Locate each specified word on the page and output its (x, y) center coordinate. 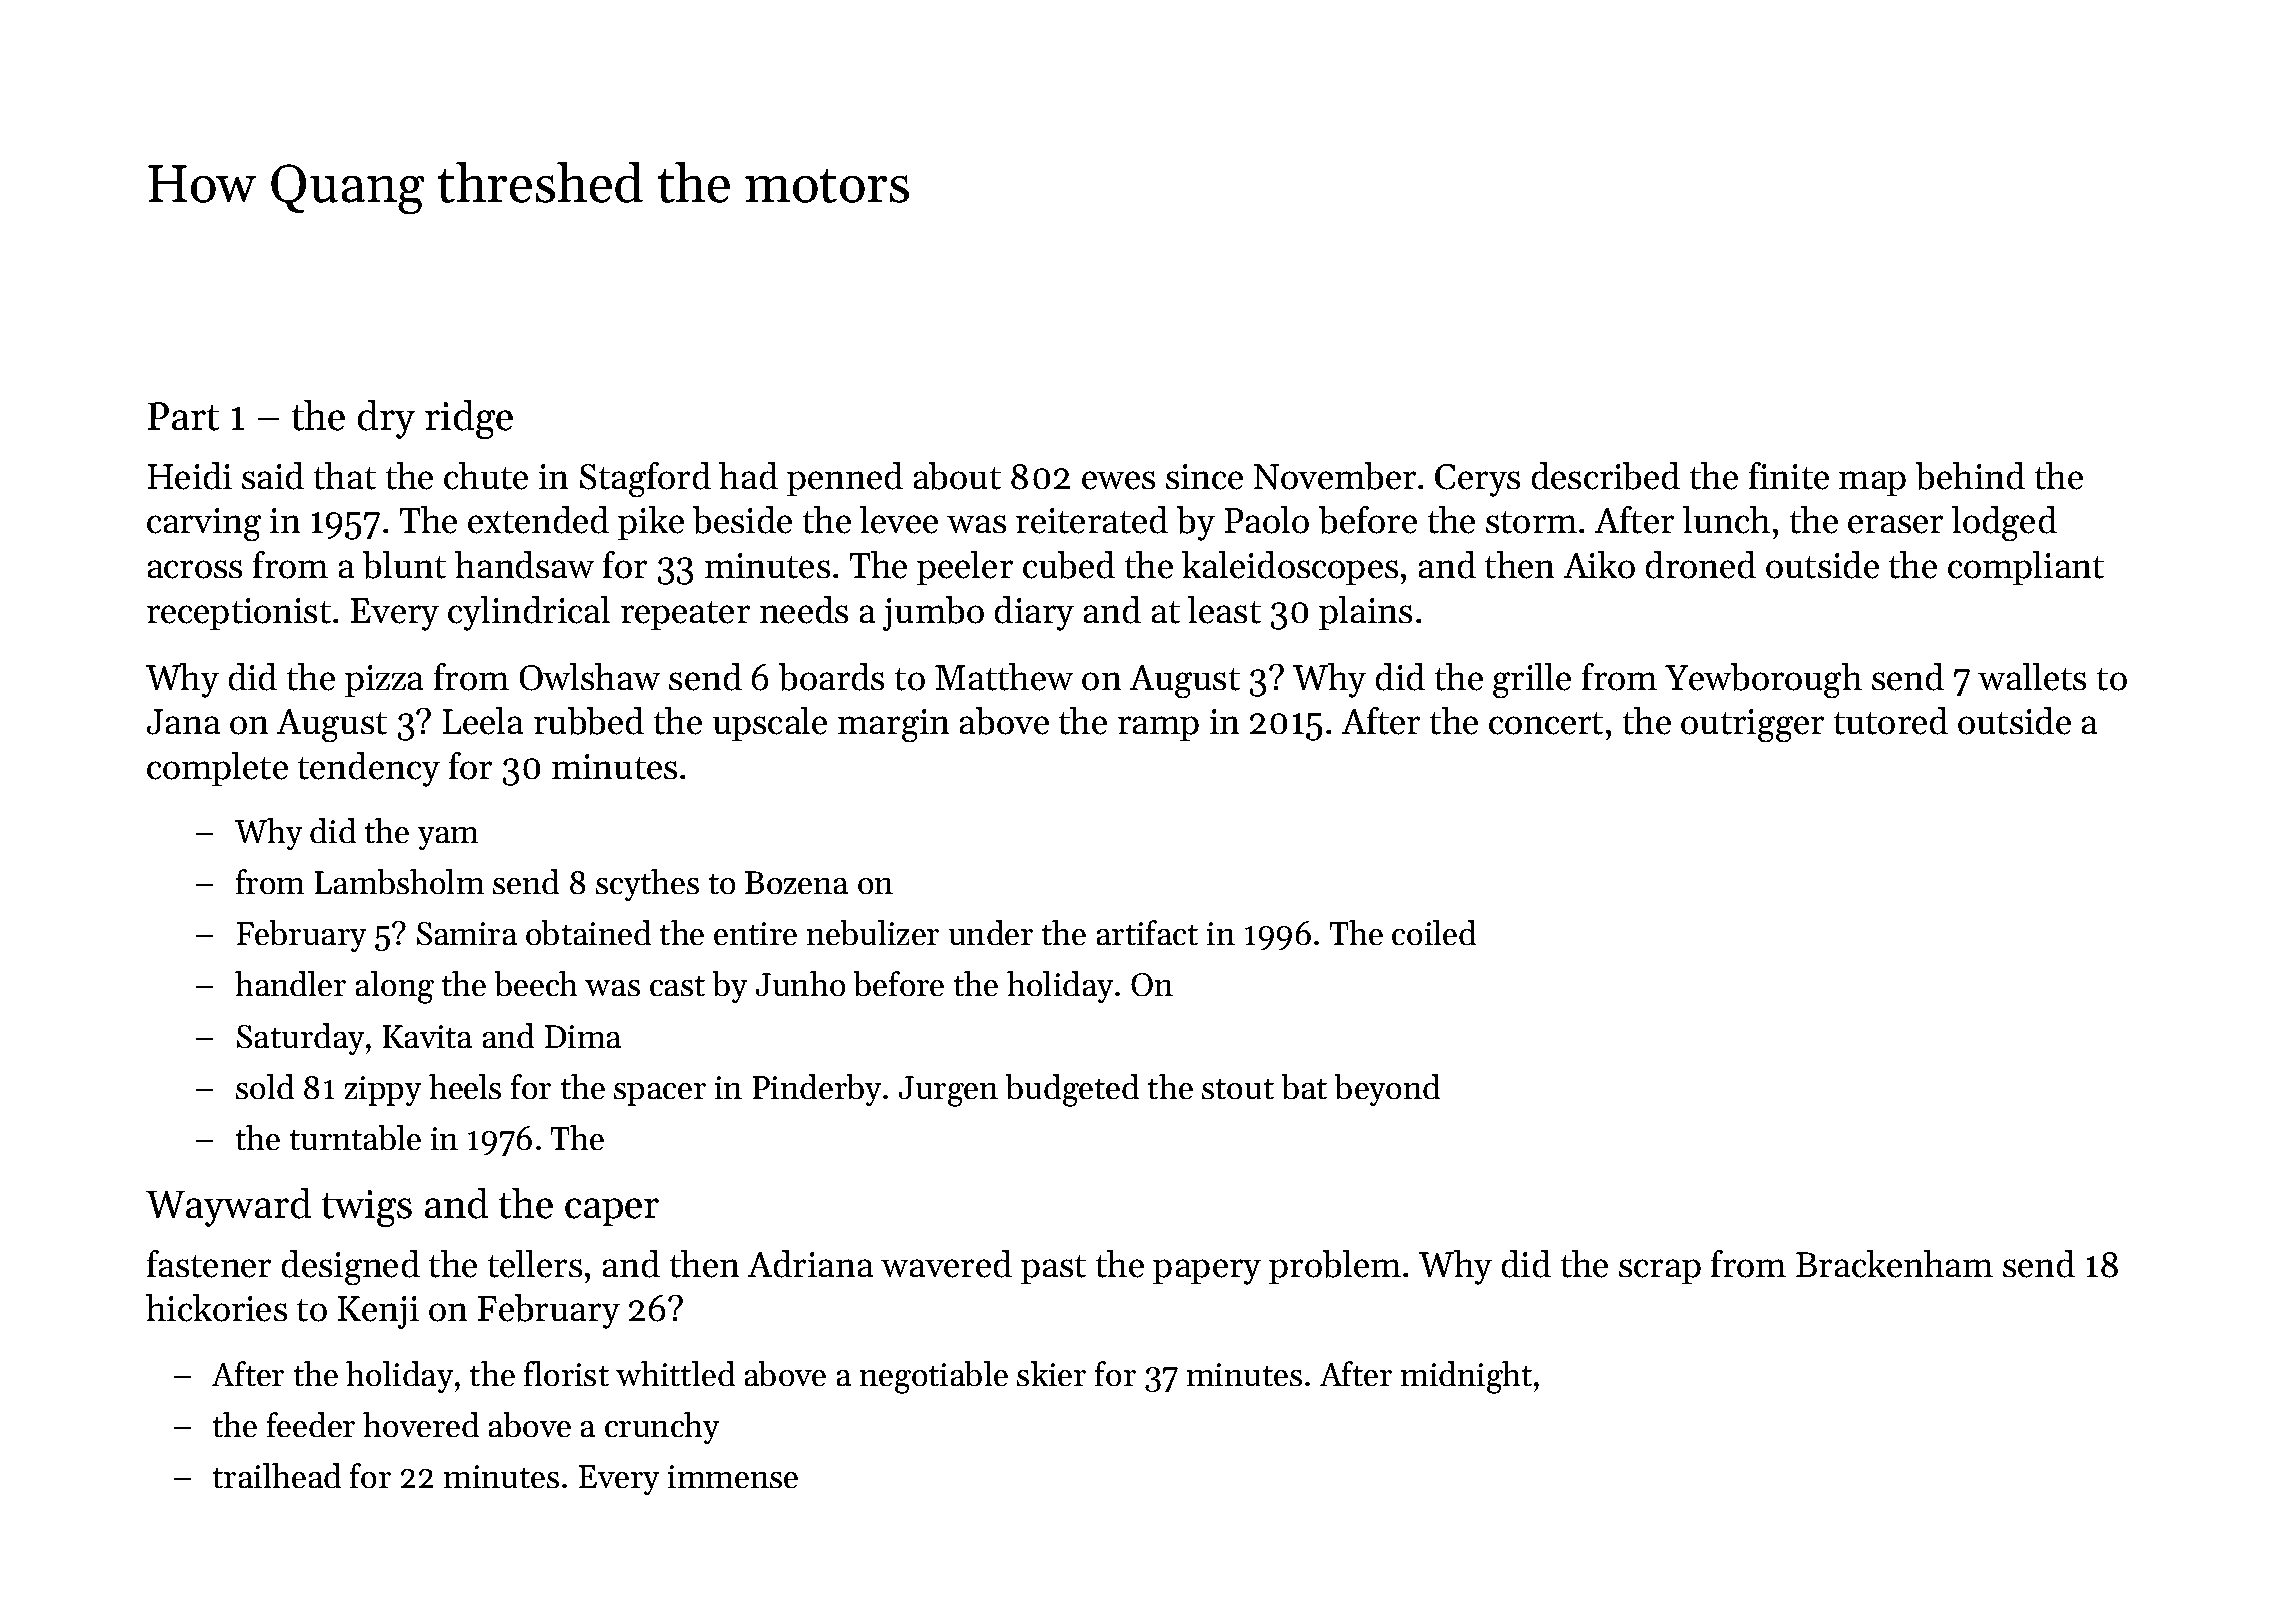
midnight (1466, 1377)
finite (1789, 476)
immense (733, 1476)
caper (612, 1212)
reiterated (1092, 520)
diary (1034, 613)
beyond (1387, 1090)
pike (651, 523)
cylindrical (529, 613)
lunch (1726, 520)
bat (1304, 1086)
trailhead (277, 1475)
